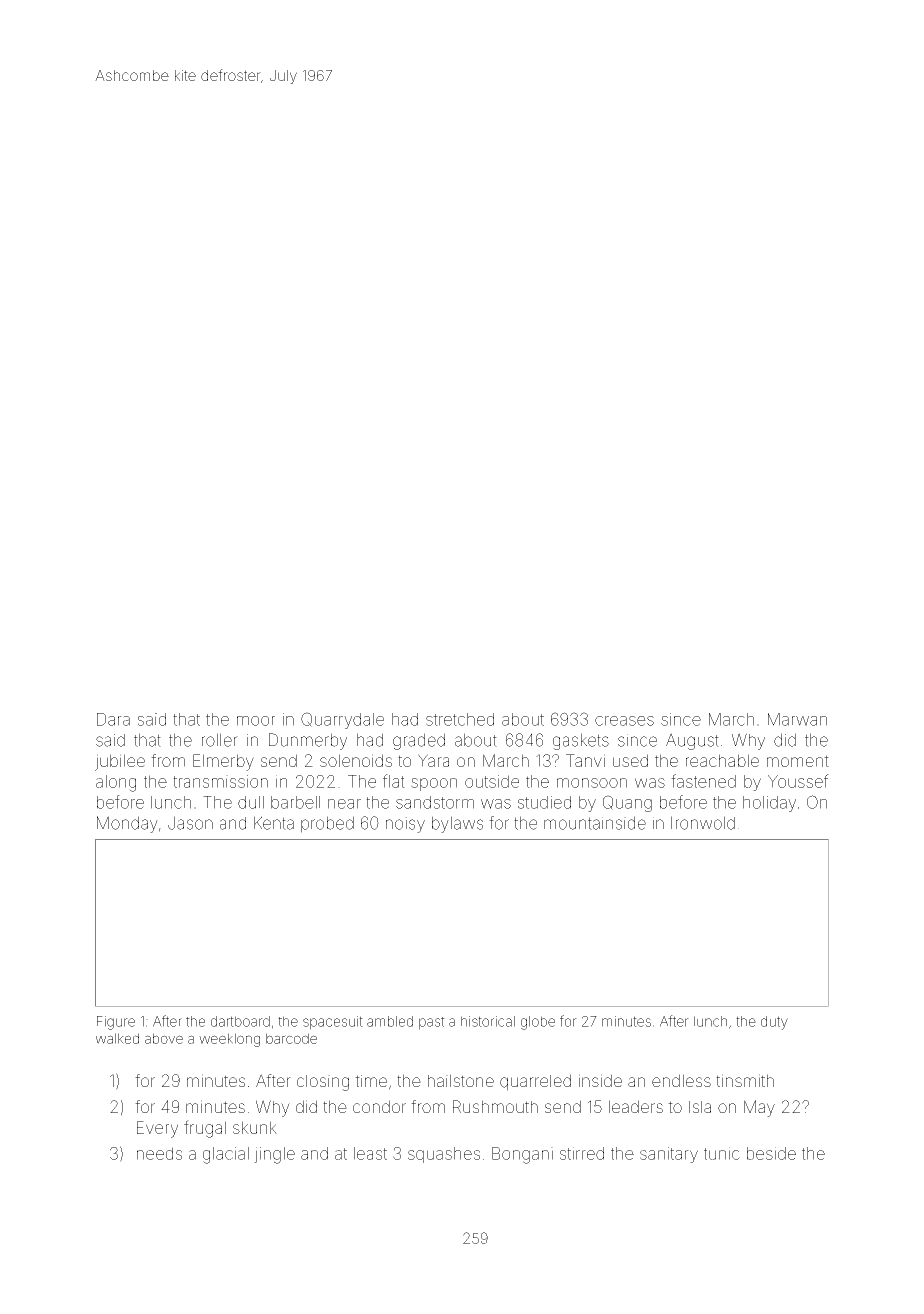 Image resolution: width=924 pixels, height=1314 pixels. Describe the element at coordinates (538, 1023) in the screenshot. I see `globe` at that location.
